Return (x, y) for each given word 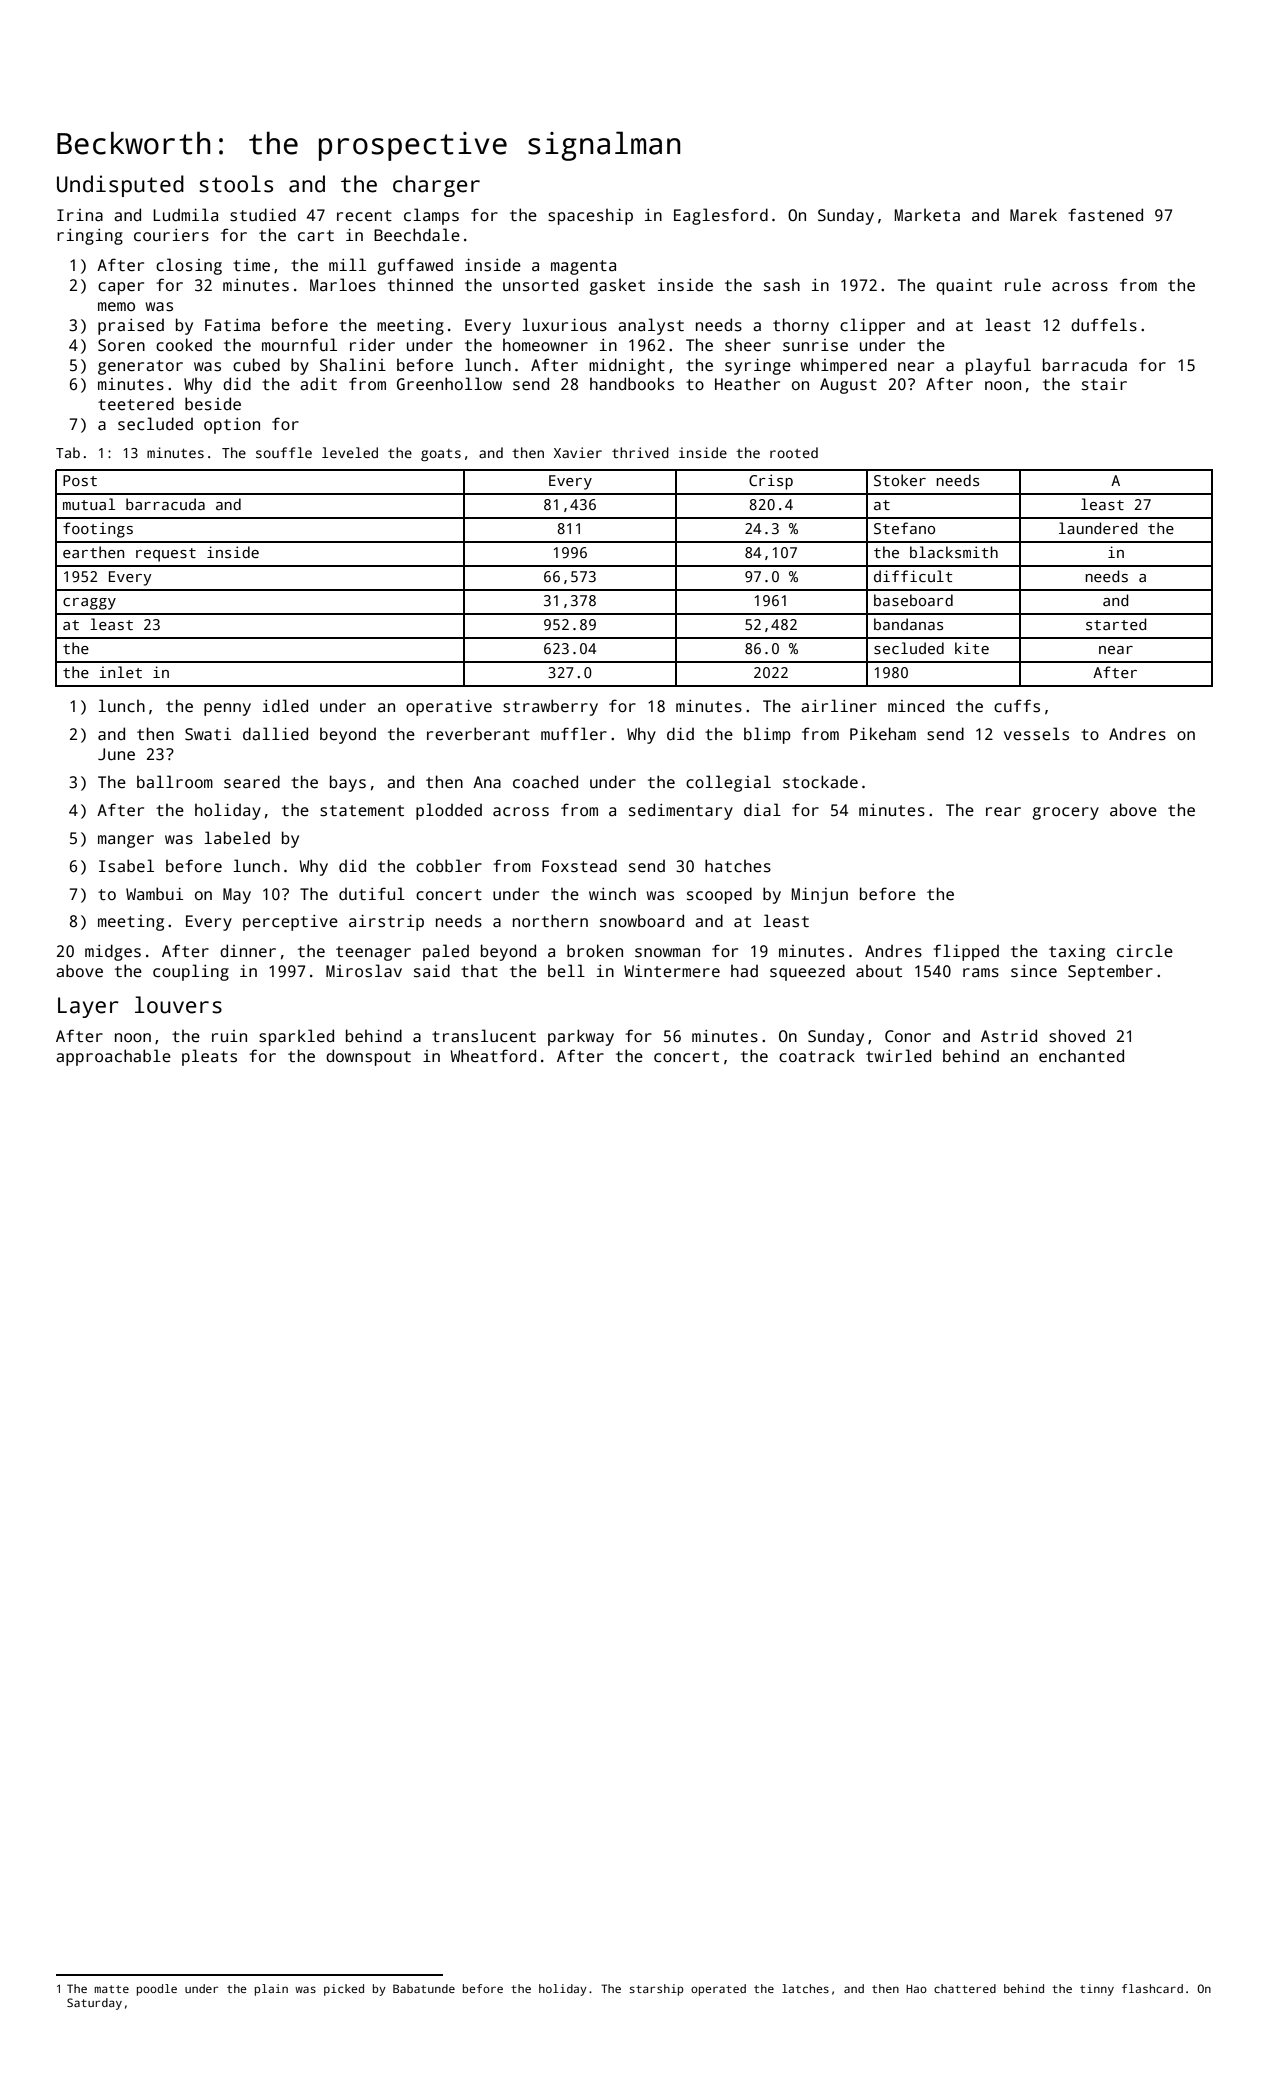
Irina (80, 215)
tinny (1097, 1990)
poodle (157, 1990)
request (166, 555)
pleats (209, 1057)
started (1116, 624)
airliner (839, 706)
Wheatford (493, 1056)
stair (1104, 384)
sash (782, 285)
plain (271, 1990)
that (479, 971)
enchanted (1081, 1056)
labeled (237, 837)
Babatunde (424, 1988)
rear (1003, 811)
